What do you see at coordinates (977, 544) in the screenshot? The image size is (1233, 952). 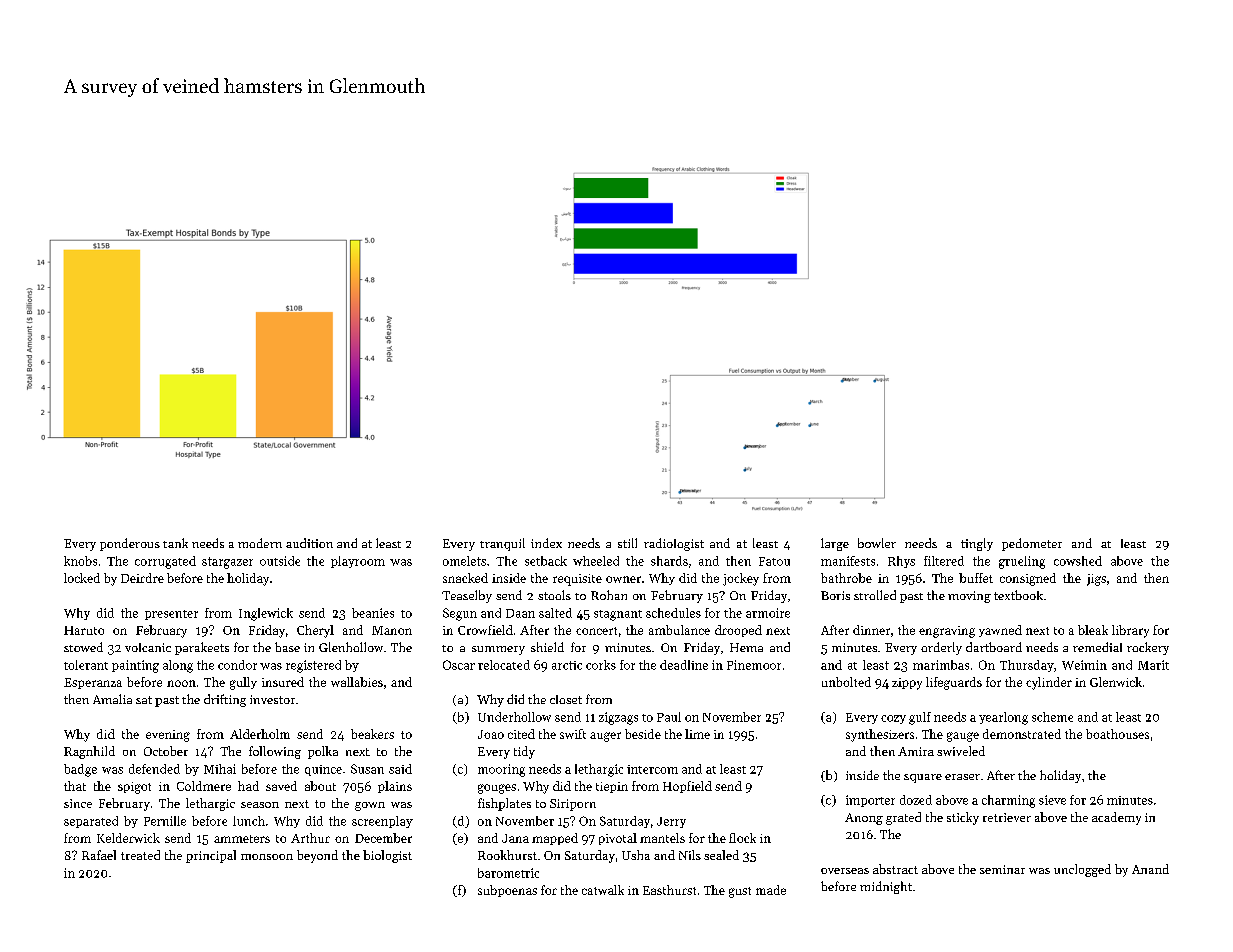 I see `tingly` at bounding box center [977, 544].
